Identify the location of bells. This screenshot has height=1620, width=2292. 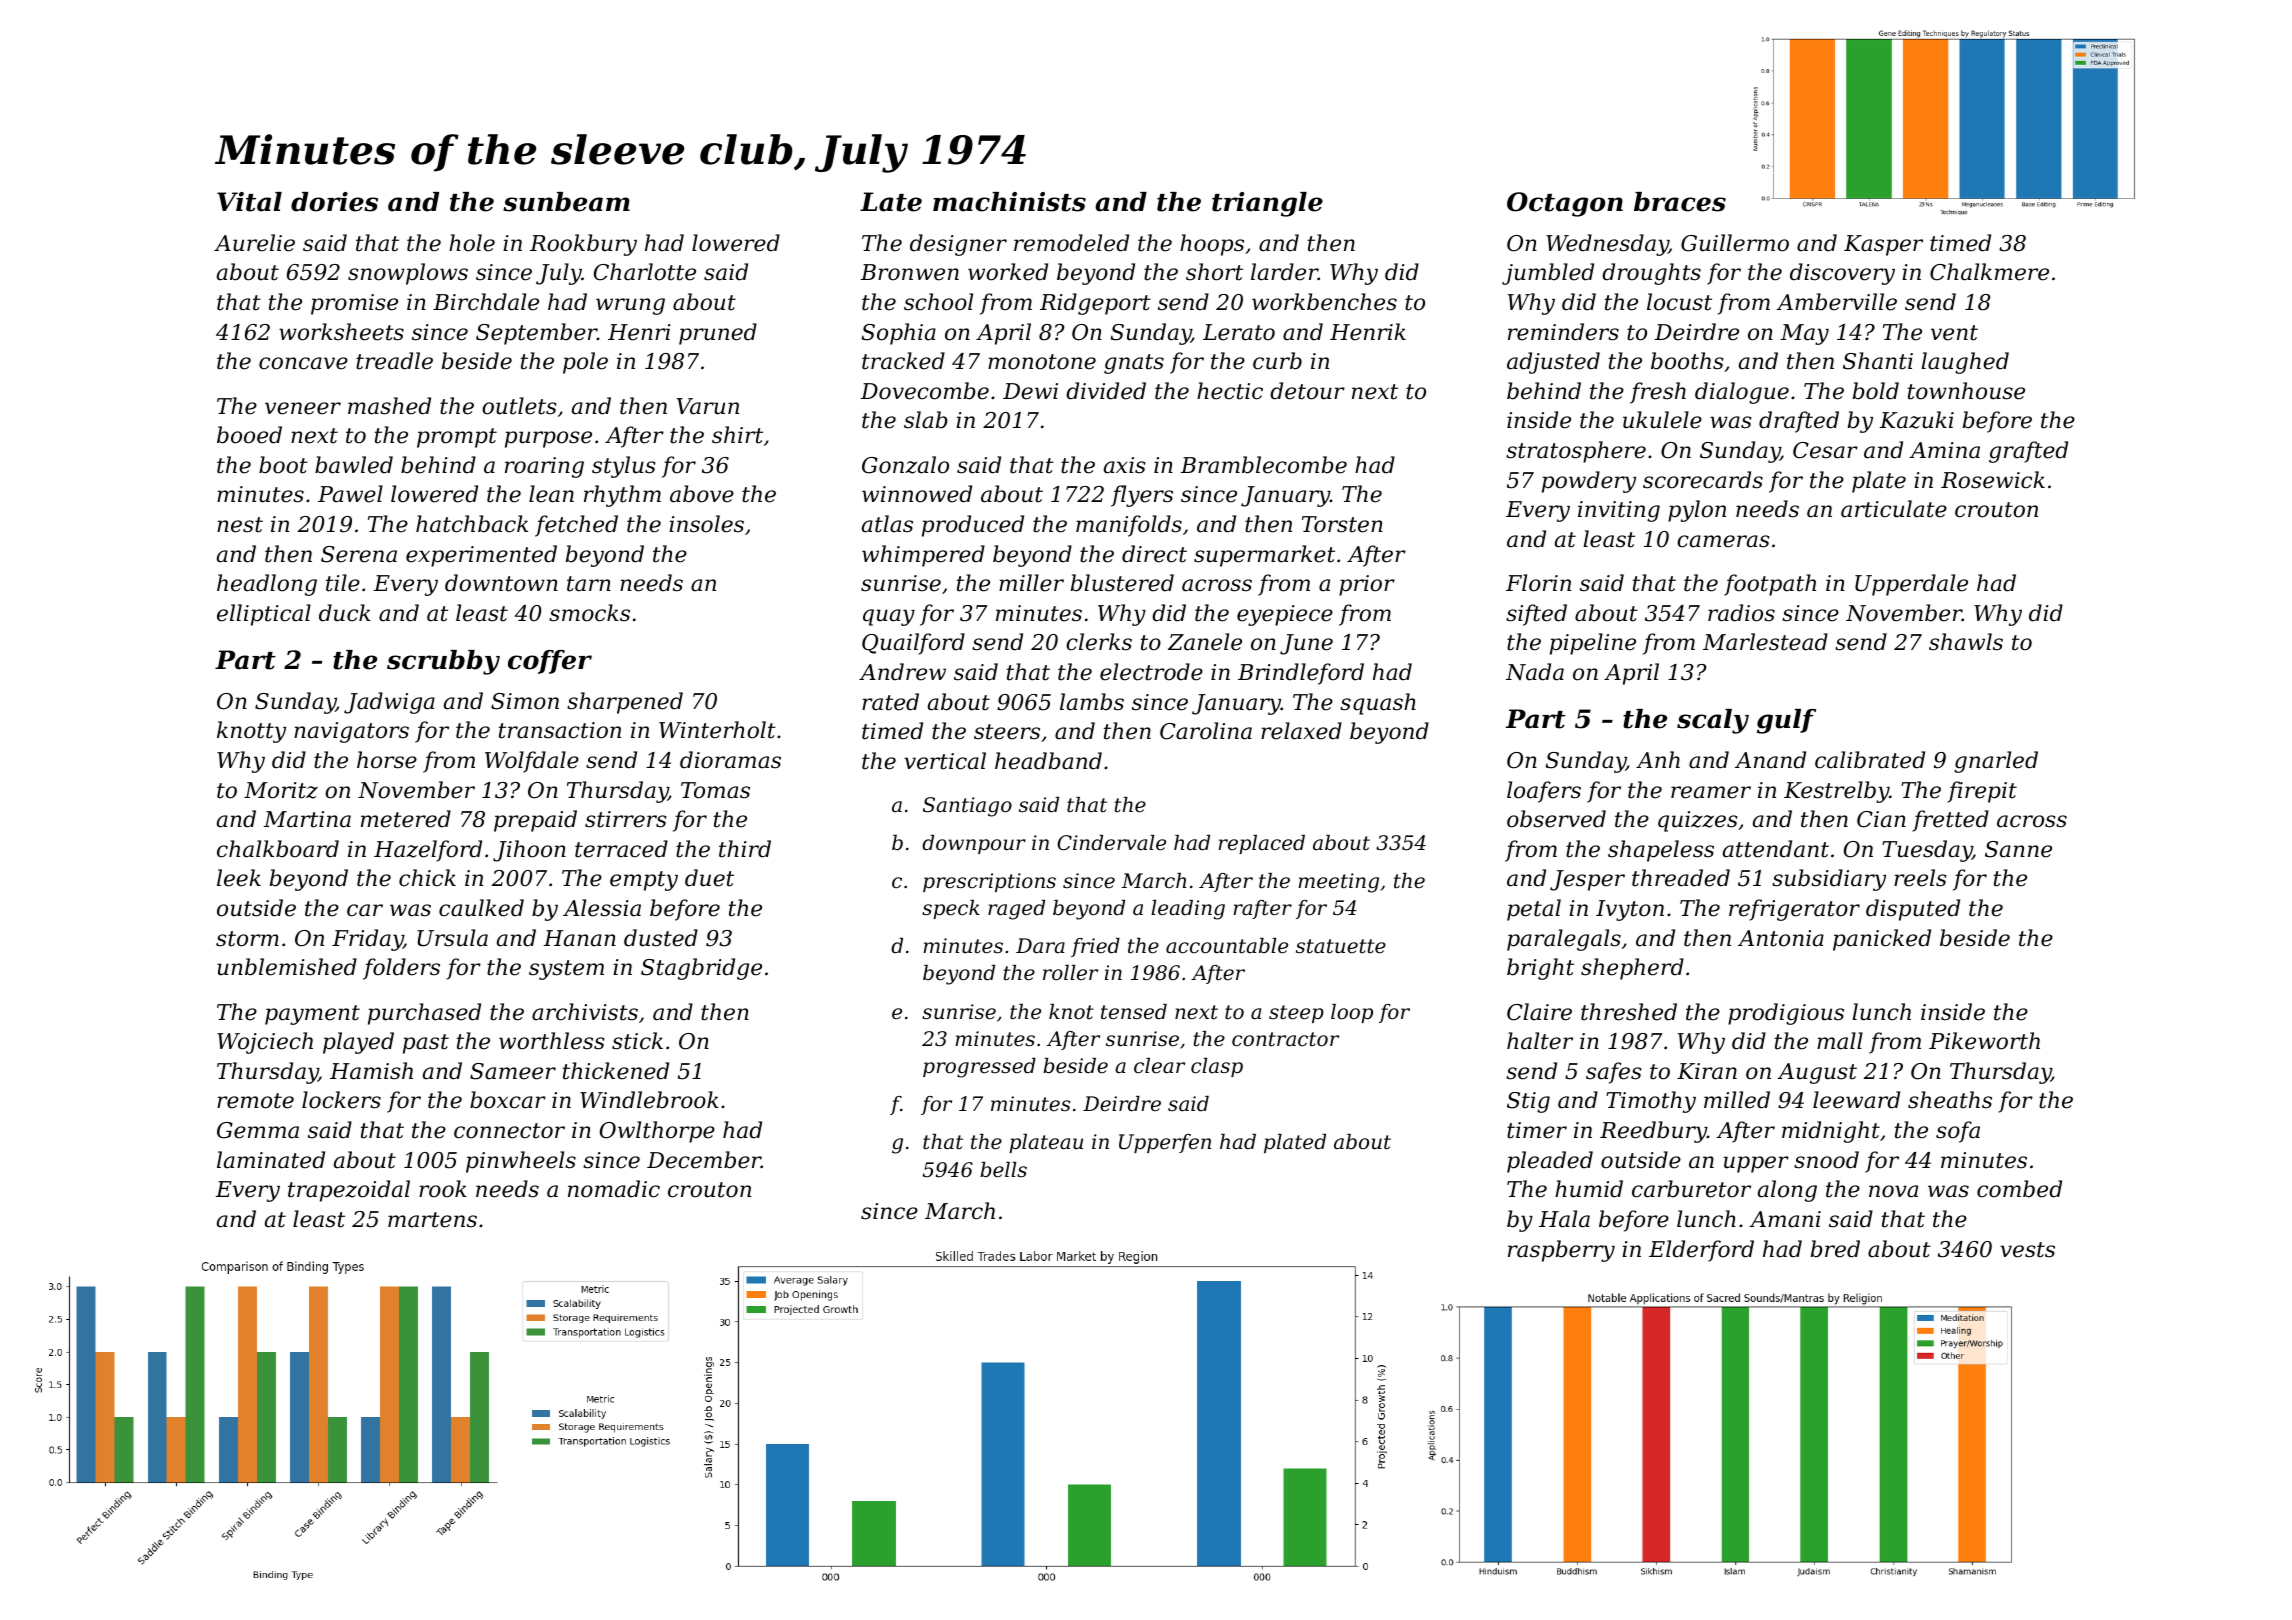
(1003, 1170).
